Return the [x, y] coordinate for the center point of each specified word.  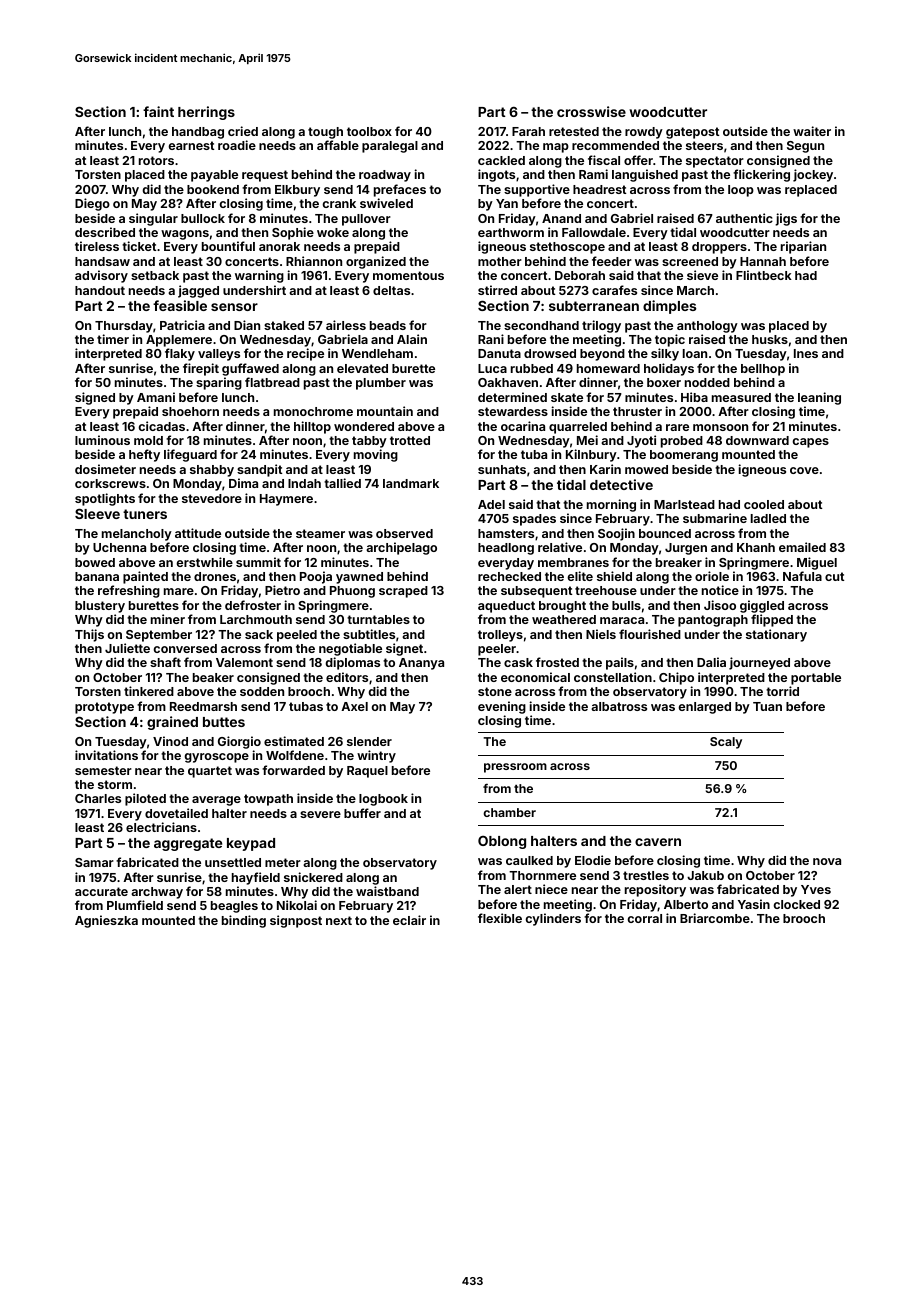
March [695, 290]
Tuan [767, 706]
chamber [509, 812]
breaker [679, 562]
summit [258, 562]
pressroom [515, 768]
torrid [782, 691]
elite [580, 576]
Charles [98, 798]
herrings [206, 113]
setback [155, 275]
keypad [251, 844]
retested [574, 131]
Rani [491, 339]
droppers [719, 248]
